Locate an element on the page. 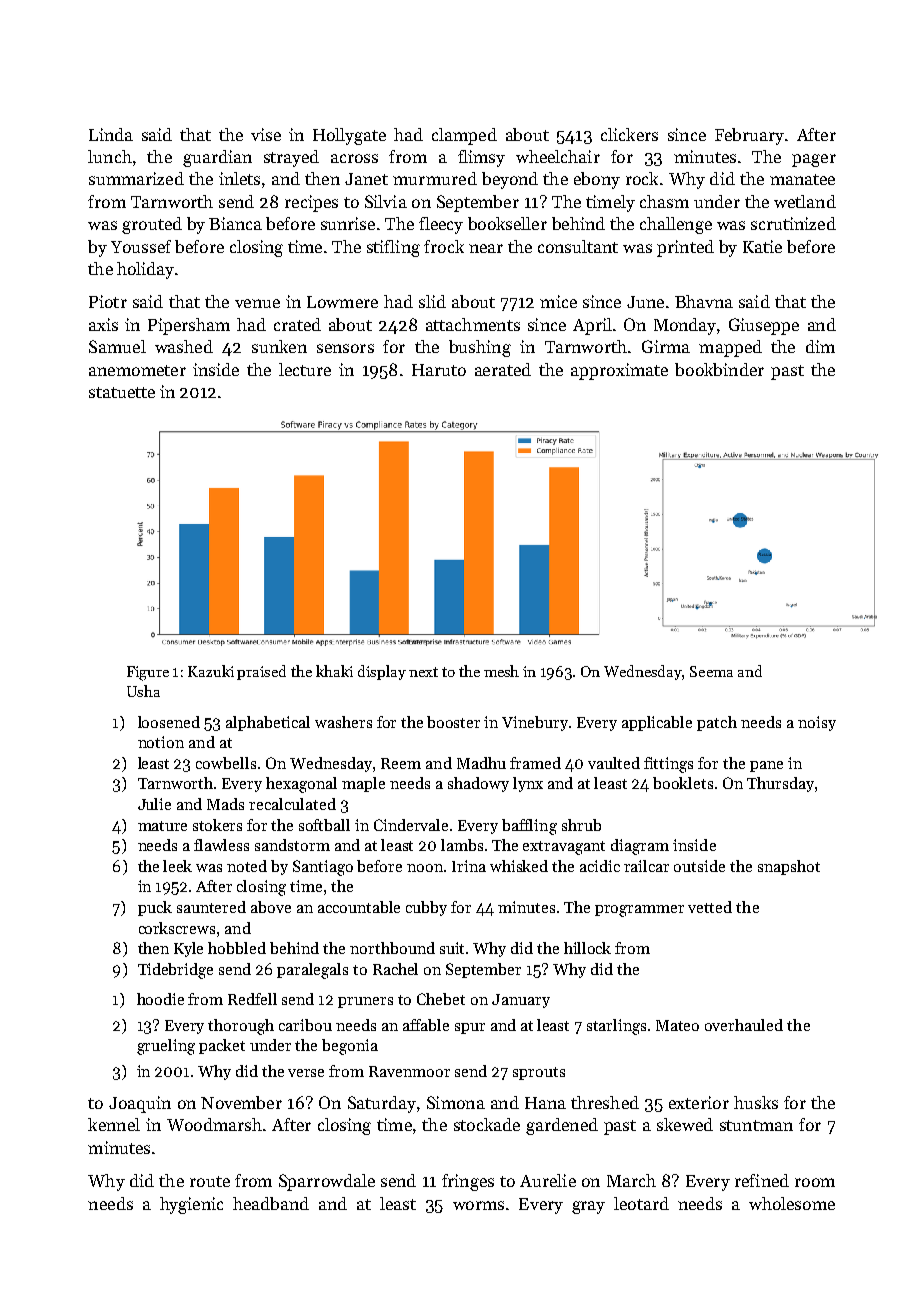  Usha is located at coordinates (143, 691).
